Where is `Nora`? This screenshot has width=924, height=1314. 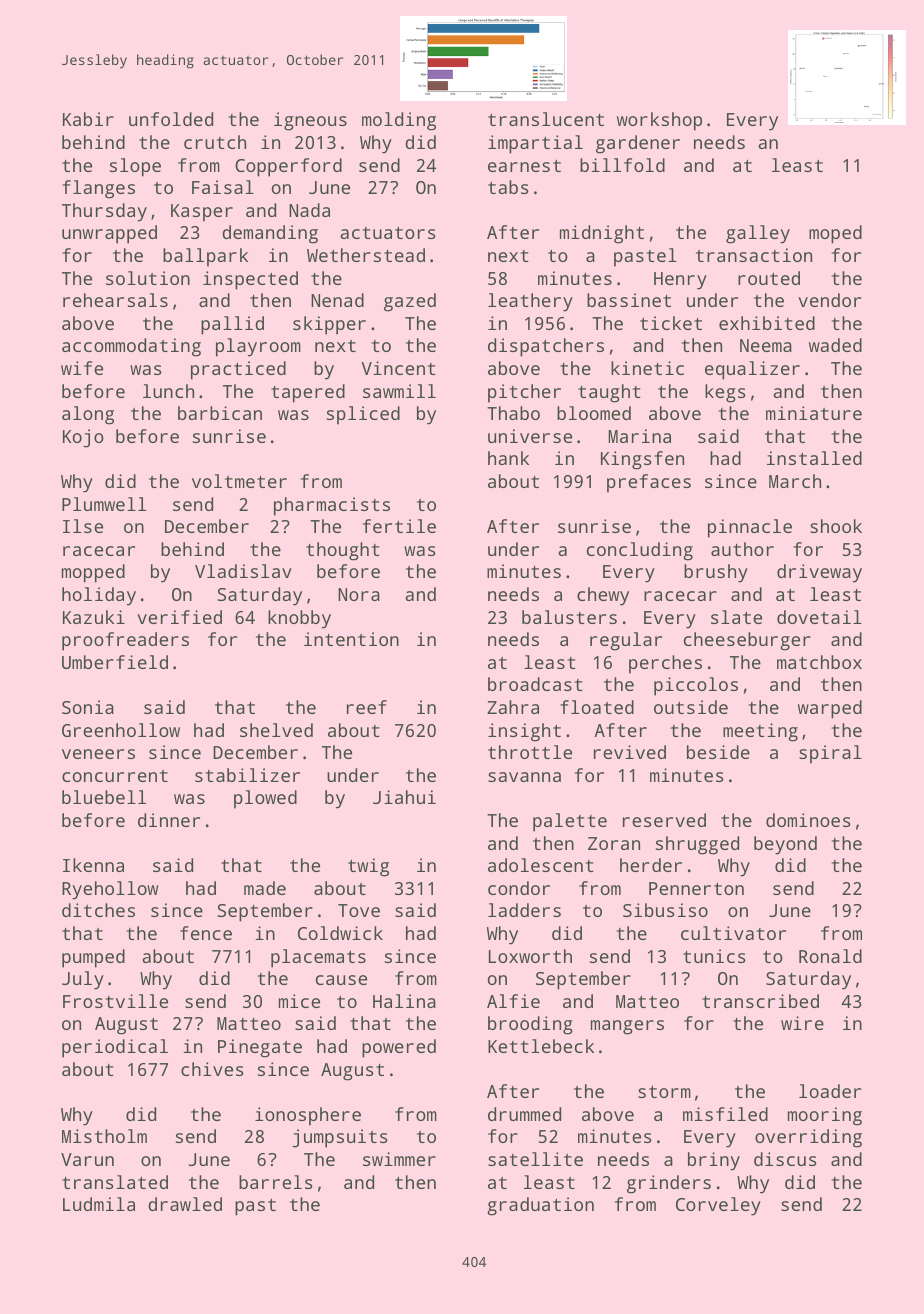
Nora is located at coordinates (359, 594).
